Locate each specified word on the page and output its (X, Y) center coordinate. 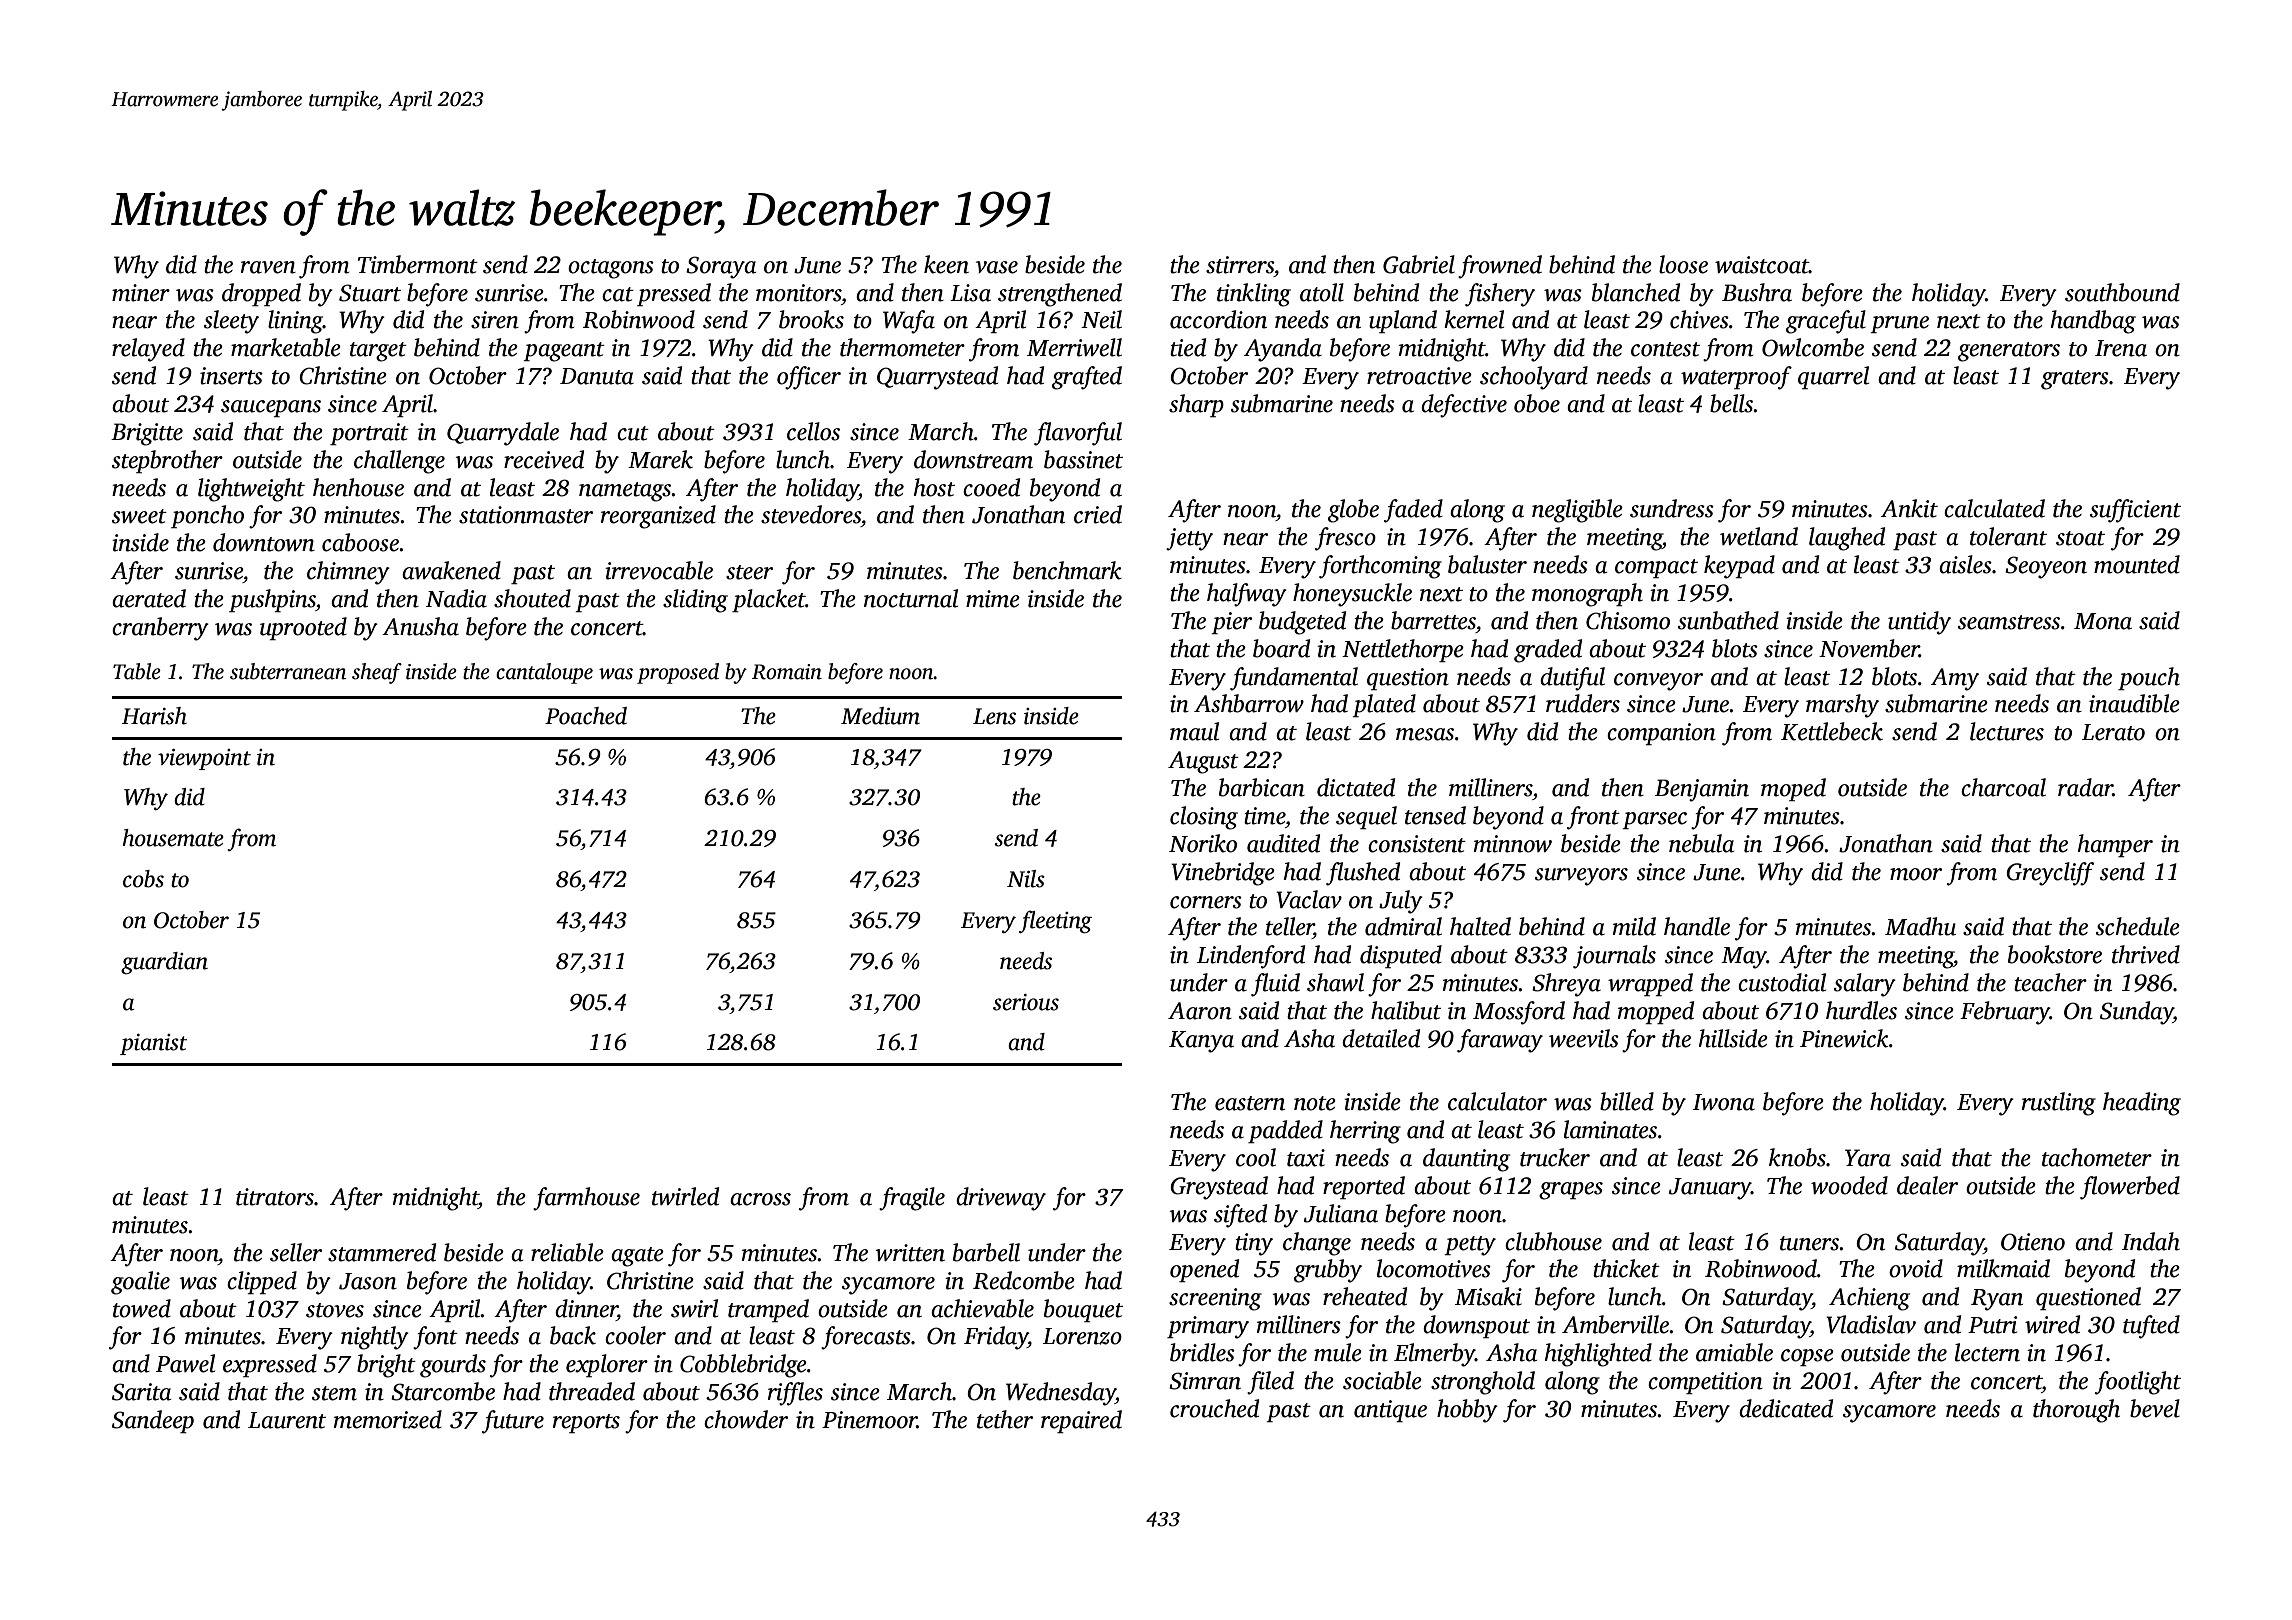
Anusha (420, 626)
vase (997, 267)
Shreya (1566, 985)
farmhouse (586, 1199)
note (1315, 1103)
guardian (164, 963)
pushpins (272, 600)
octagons (611, 269)
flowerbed (2130, 1188)
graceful (1826, 322)
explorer (607, 1365)
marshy (1842, 706)
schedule (2138, 926)
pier (1232, 623)
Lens (994, 716)
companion (1661, 734)
